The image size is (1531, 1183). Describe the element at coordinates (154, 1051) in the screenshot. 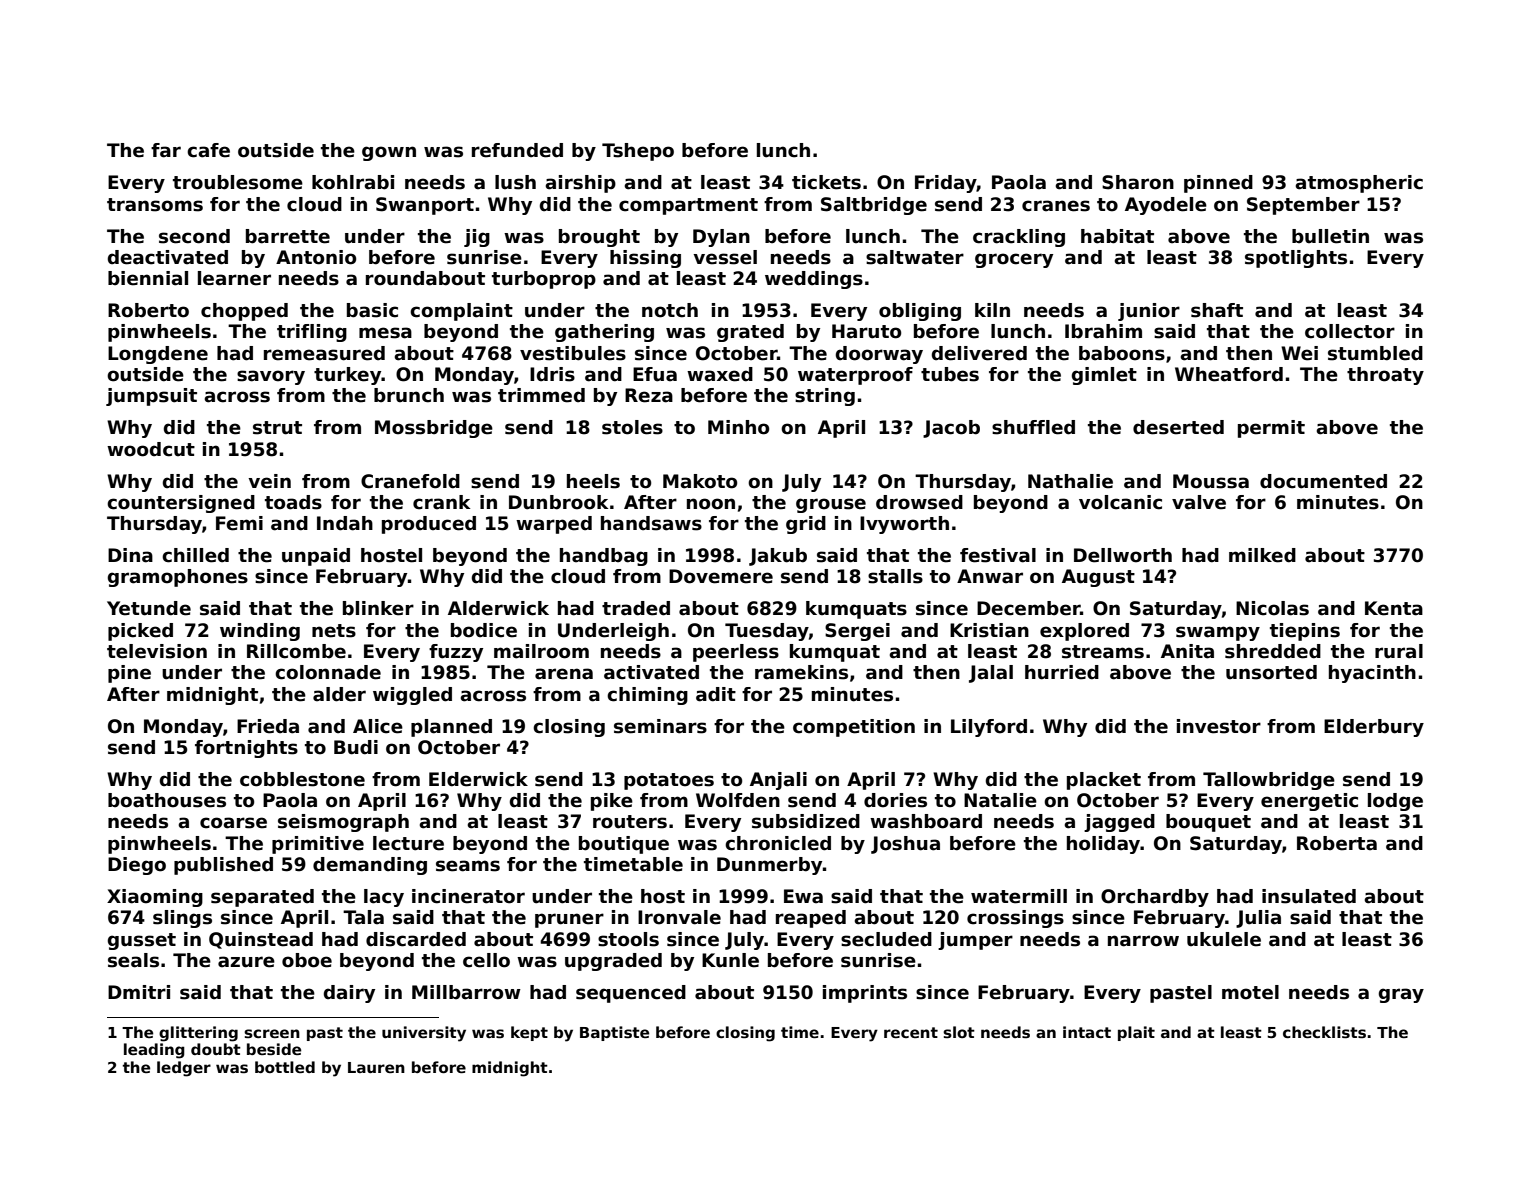

I see `leading` at that location.
